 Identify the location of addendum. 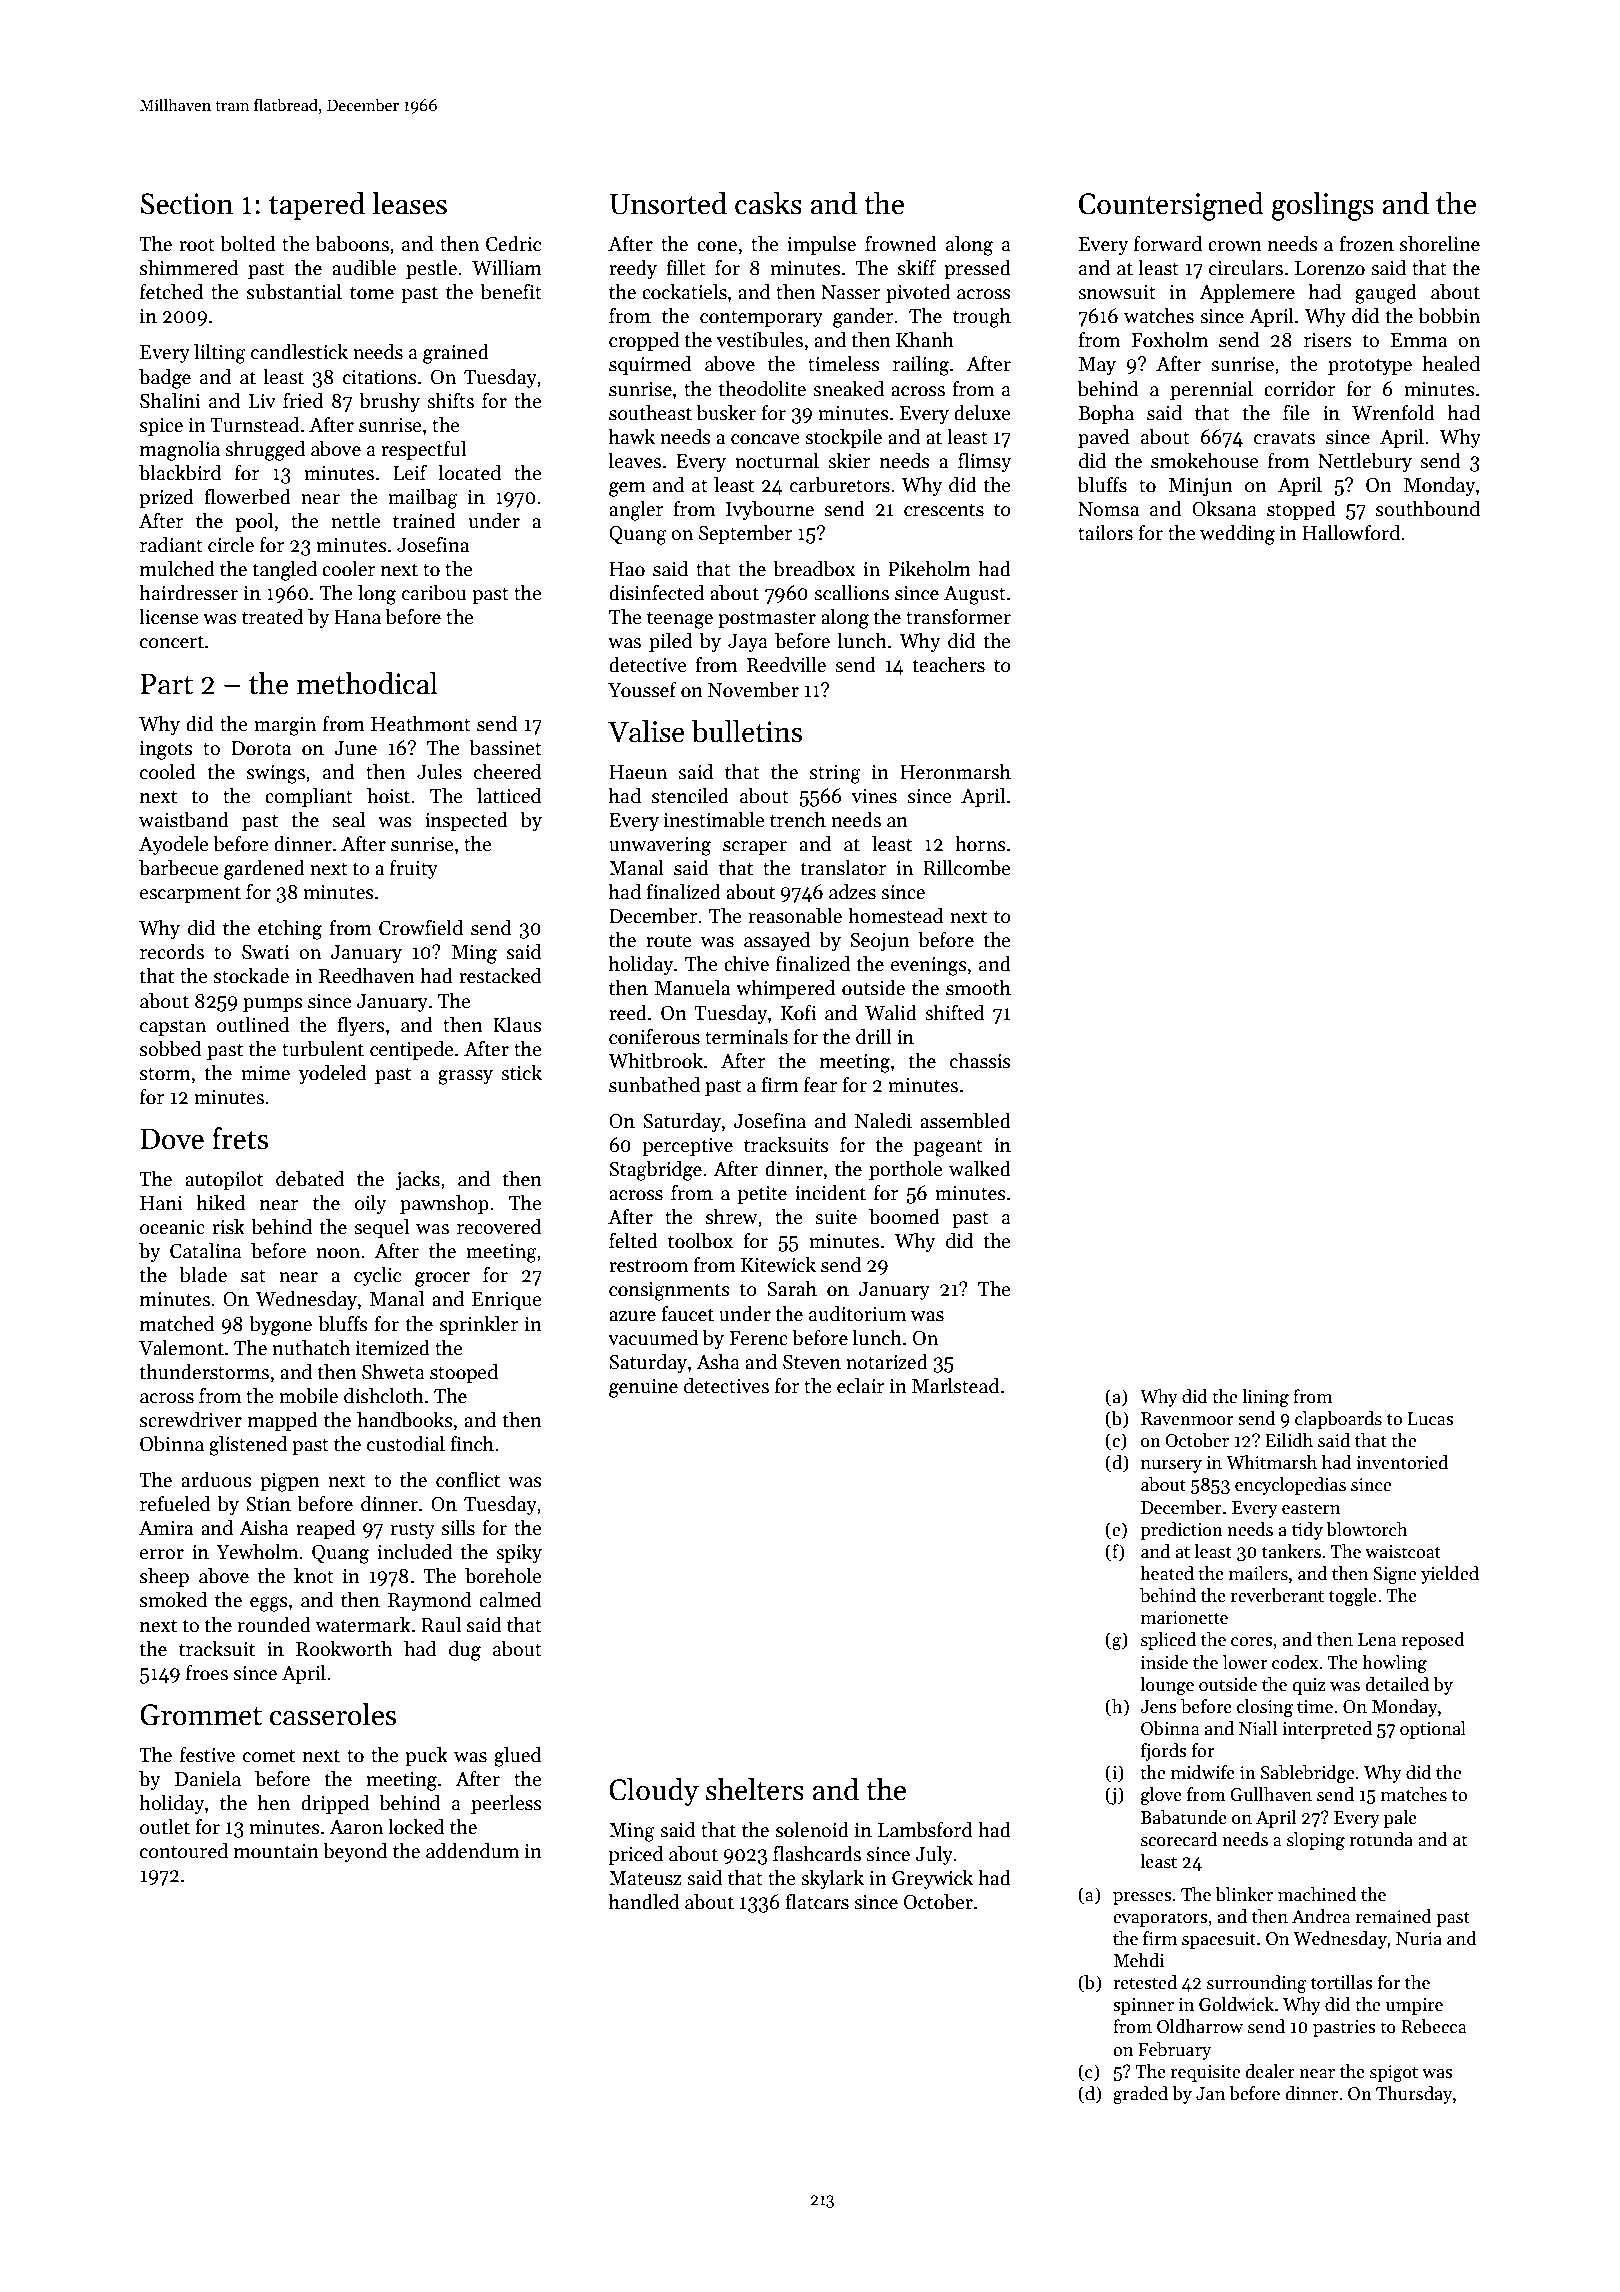
(472, 1851).
